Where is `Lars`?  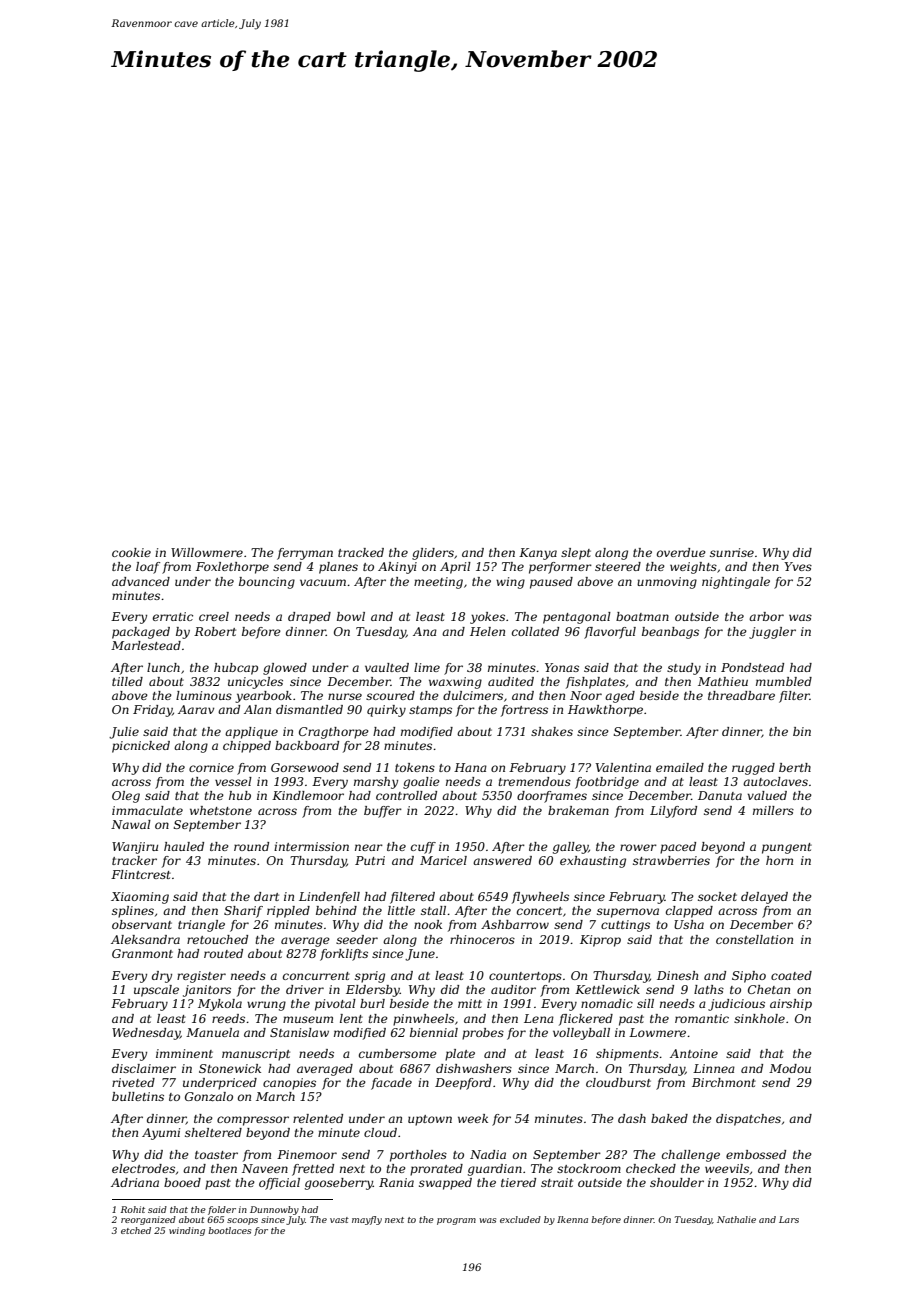 Lars is located at coordinates (789, 1219).
